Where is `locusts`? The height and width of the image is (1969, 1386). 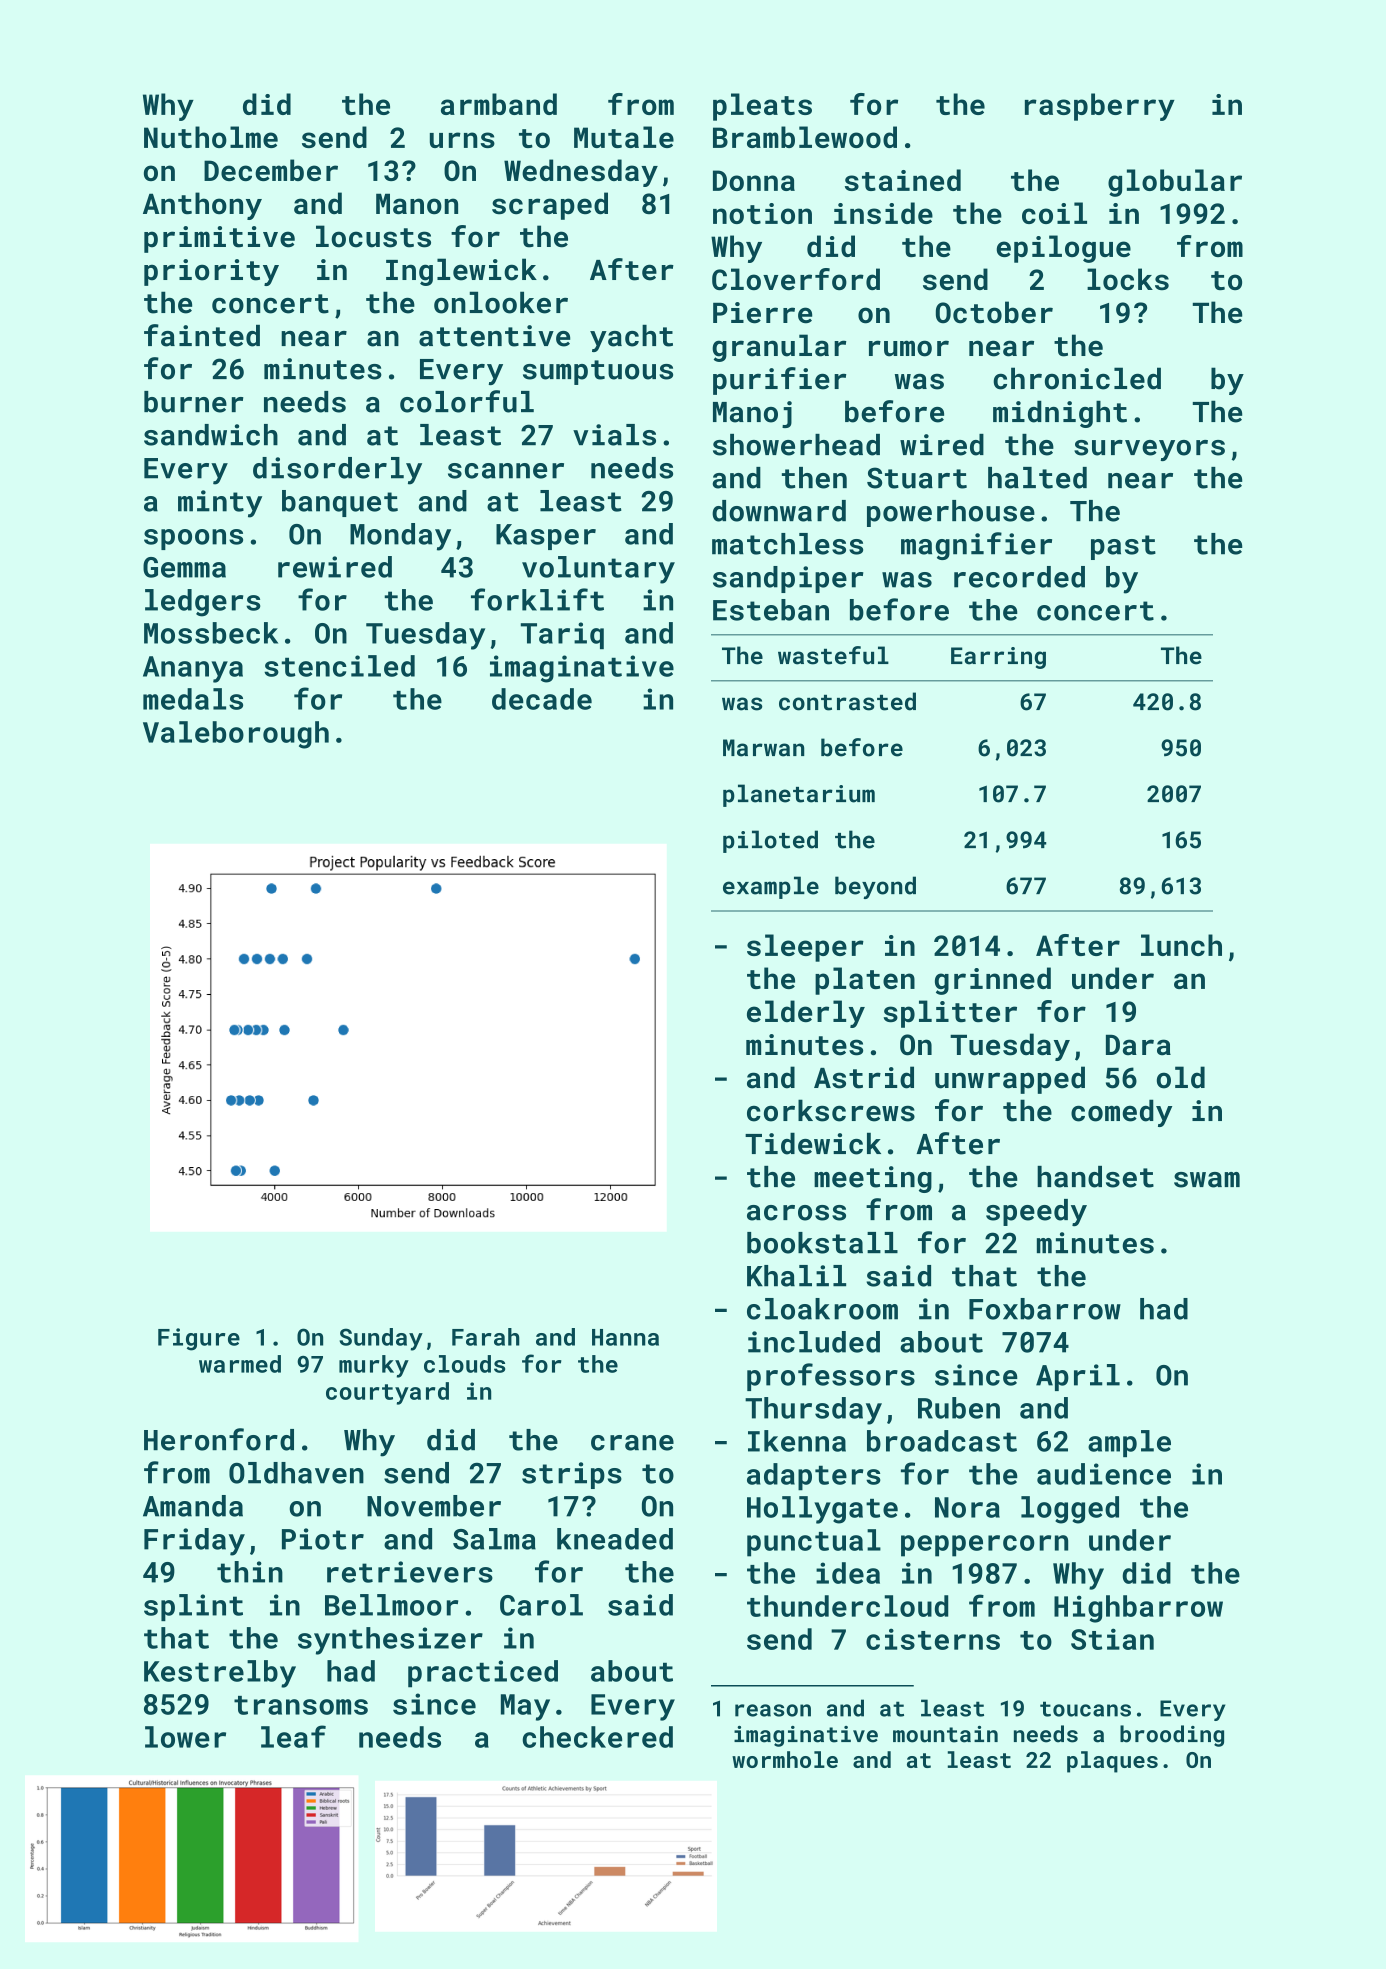 locusts is located at coordinates (373, 236).
